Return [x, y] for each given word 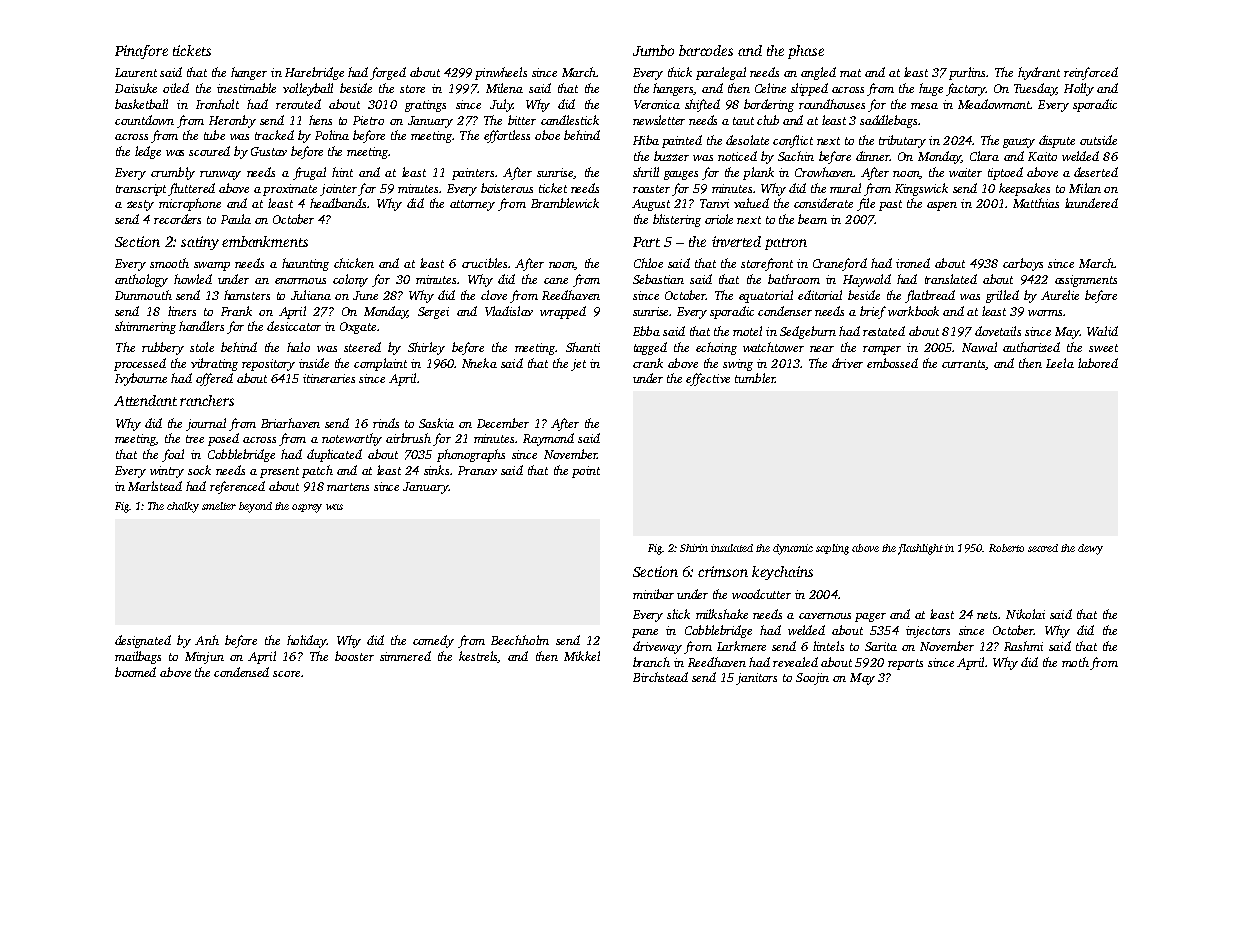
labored [1098, 363]
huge [931, 89]
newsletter [659, 120]
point [586, 472]
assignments [1086, 281]
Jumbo [653, 50]
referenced [237, 487]
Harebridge [314, 73]
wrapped [563, 312]
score [286, 674]
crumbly [173, 173]
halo [298, 347]
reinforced [1091, 73]
